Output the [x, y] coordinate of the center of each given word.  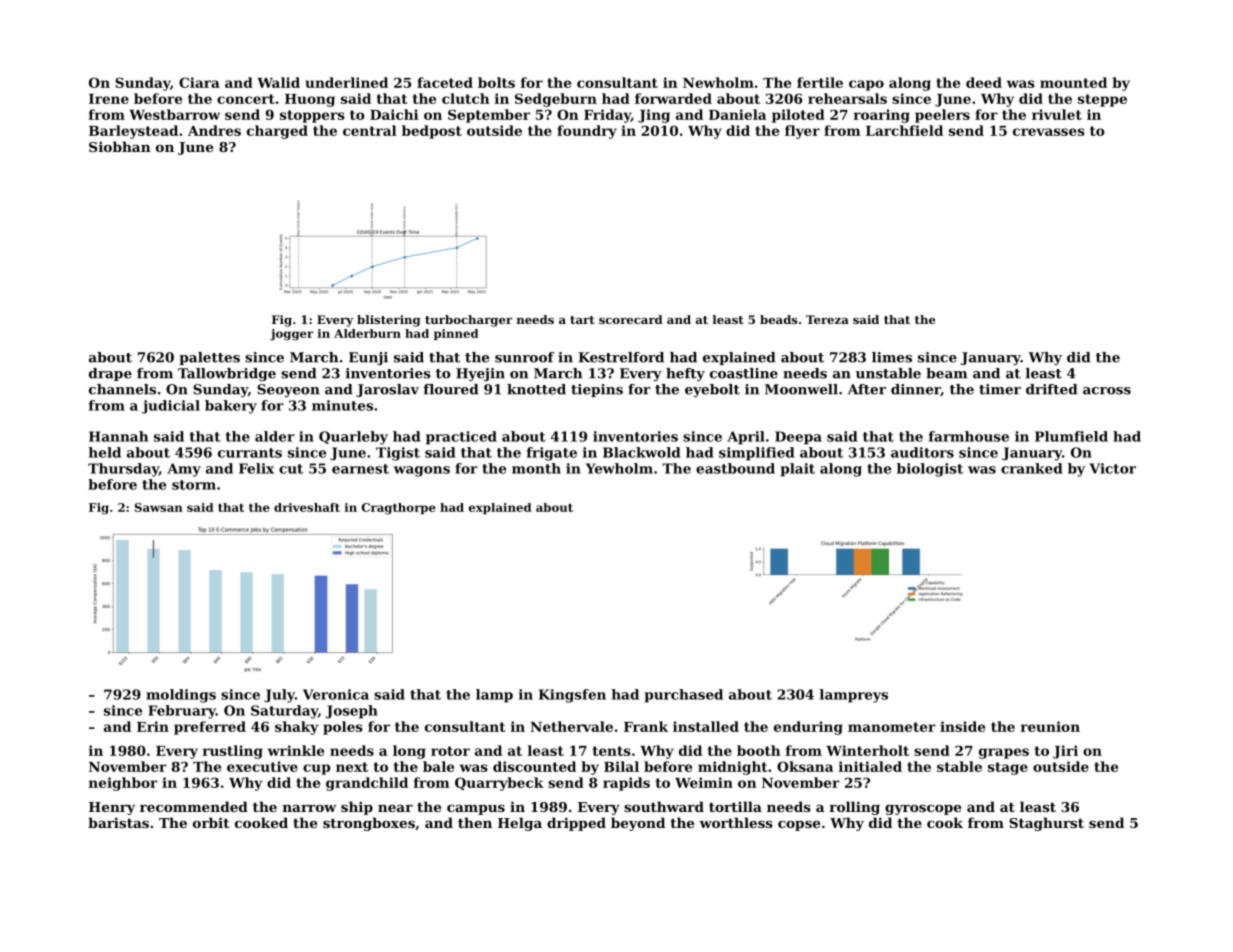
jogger [292, 335]
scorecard [631, 319]
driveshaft [307, 507]
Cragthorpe [399, 509]
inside [962, 726]
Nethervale [571, 726]
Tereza [827, 319]
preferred [210, 728]
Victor [1113, 468]
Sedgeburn [556, 100]
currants [250, 453]
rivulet [1057, 114]
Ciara [199, 82]
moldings [181, 696]
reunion [1050, 726]
